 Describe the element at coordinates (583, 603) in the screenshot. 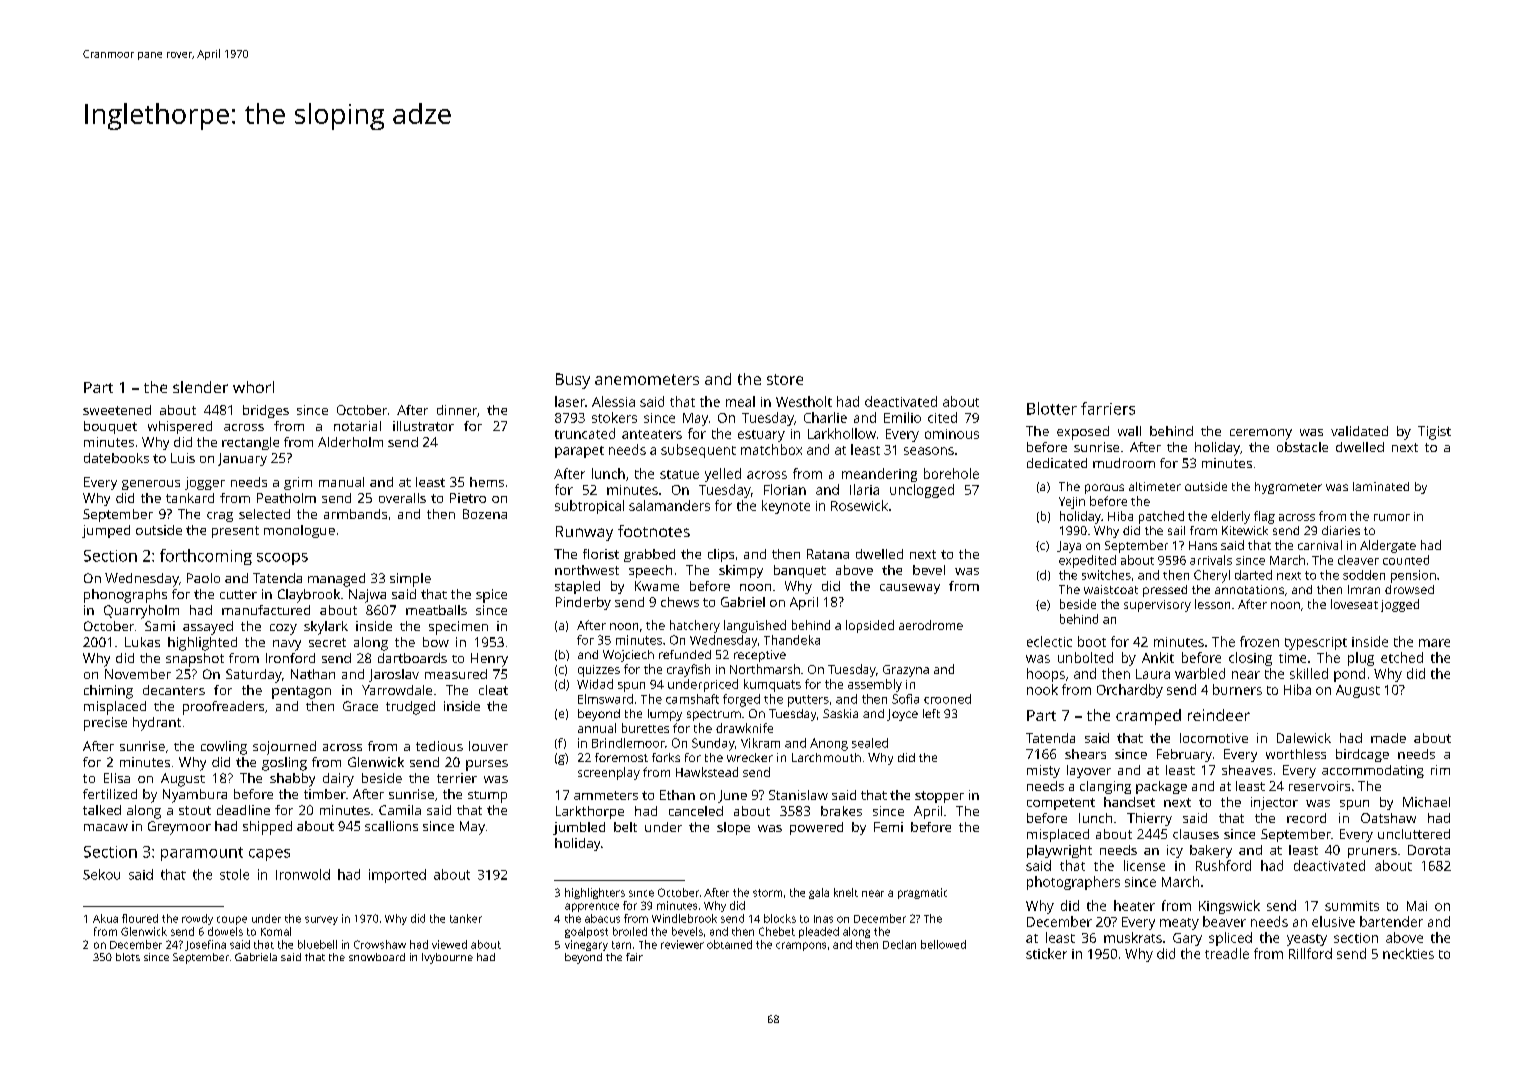

I see `Pinderby` at that location.
